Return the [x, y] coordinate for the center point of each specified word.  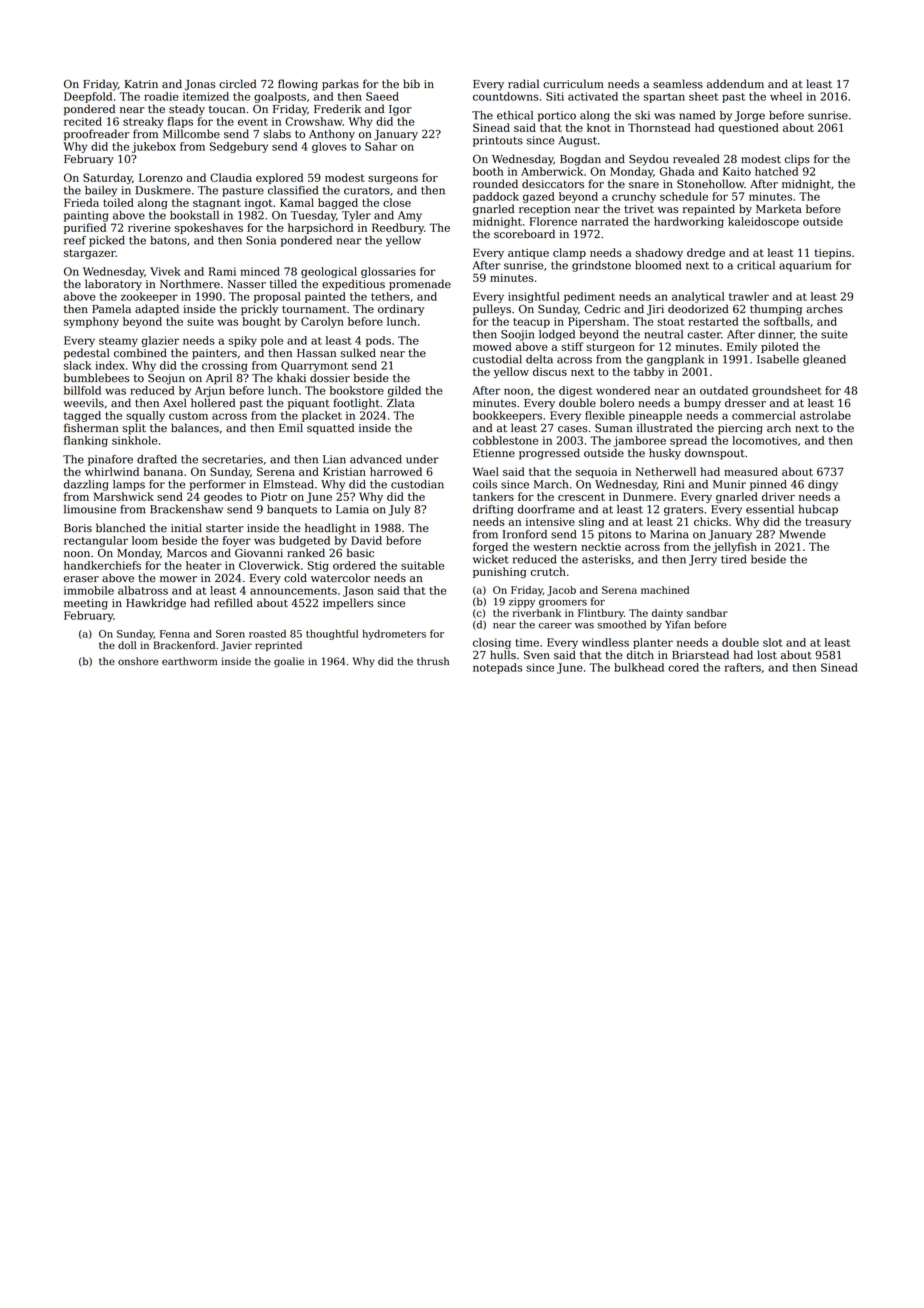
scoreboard [524, 234]
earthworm [190, 661]
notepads [497, 668]
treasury [828, 523]
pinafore [110, 460]
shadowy [659, 253]
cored [683, 667]
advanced [376, 459]
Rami [222, 271]
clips [797, 160]
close [397, 202]
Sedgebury [239, 147]
